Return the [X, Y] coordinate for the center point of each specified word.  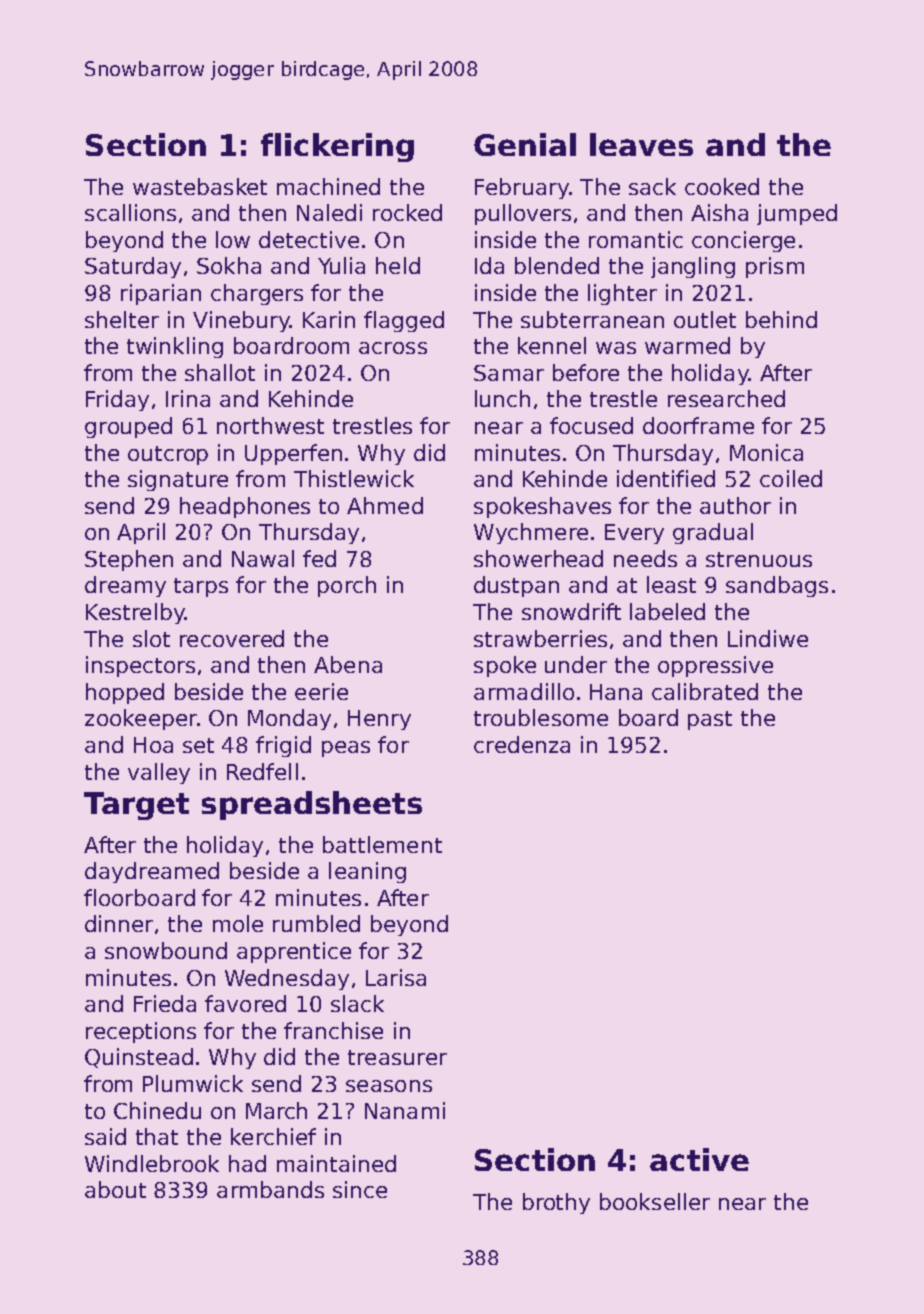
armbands [270, 1189]
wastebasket [200, 186]
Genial [525, 144]
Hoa [153, 745]
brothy [556, 1203]
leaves [641, 144]
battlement [382, 844]
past [710, 720]
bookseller [655, 1201]
